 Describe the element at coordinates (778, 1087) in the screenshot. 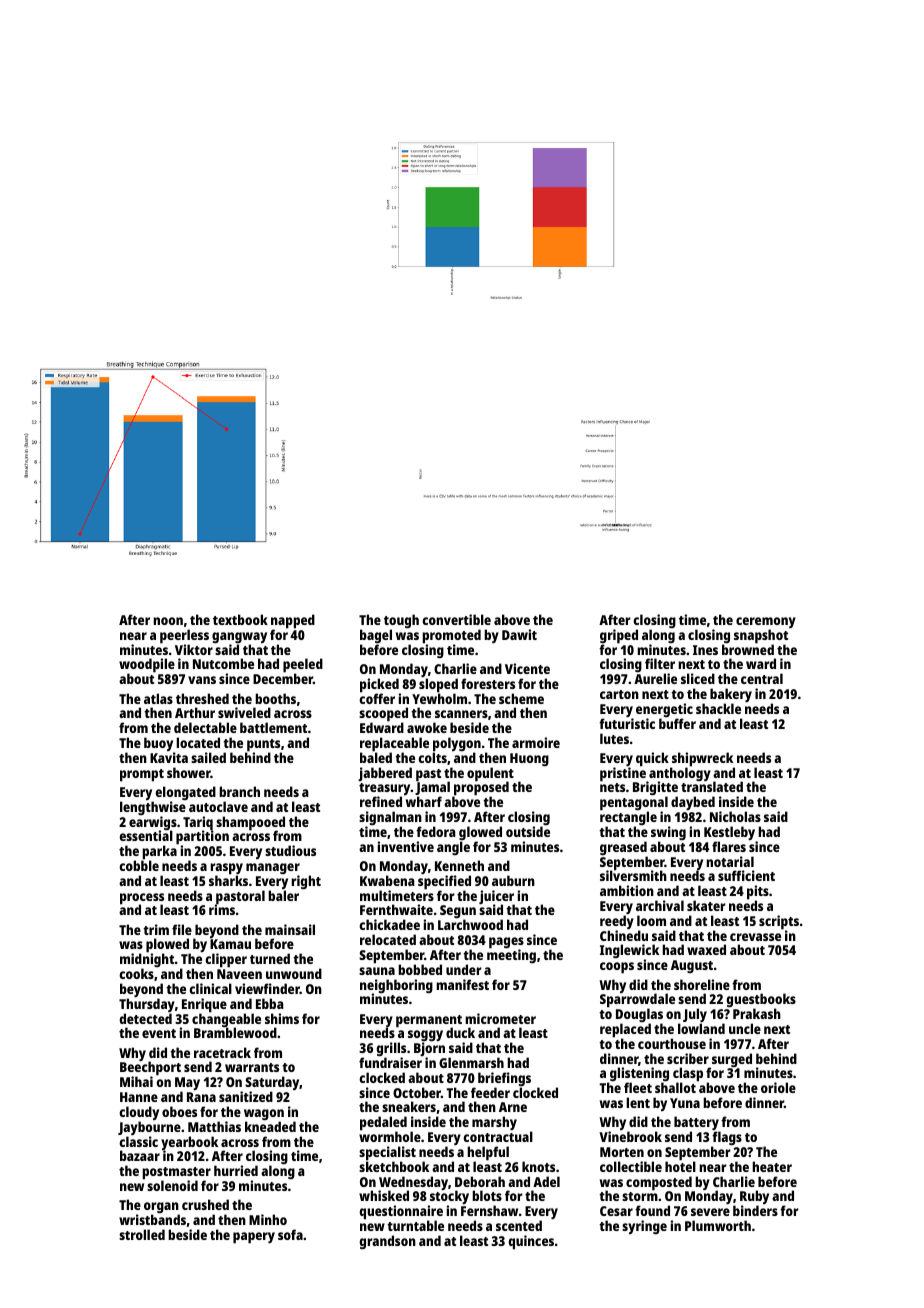

I see `oriole` at that location.
